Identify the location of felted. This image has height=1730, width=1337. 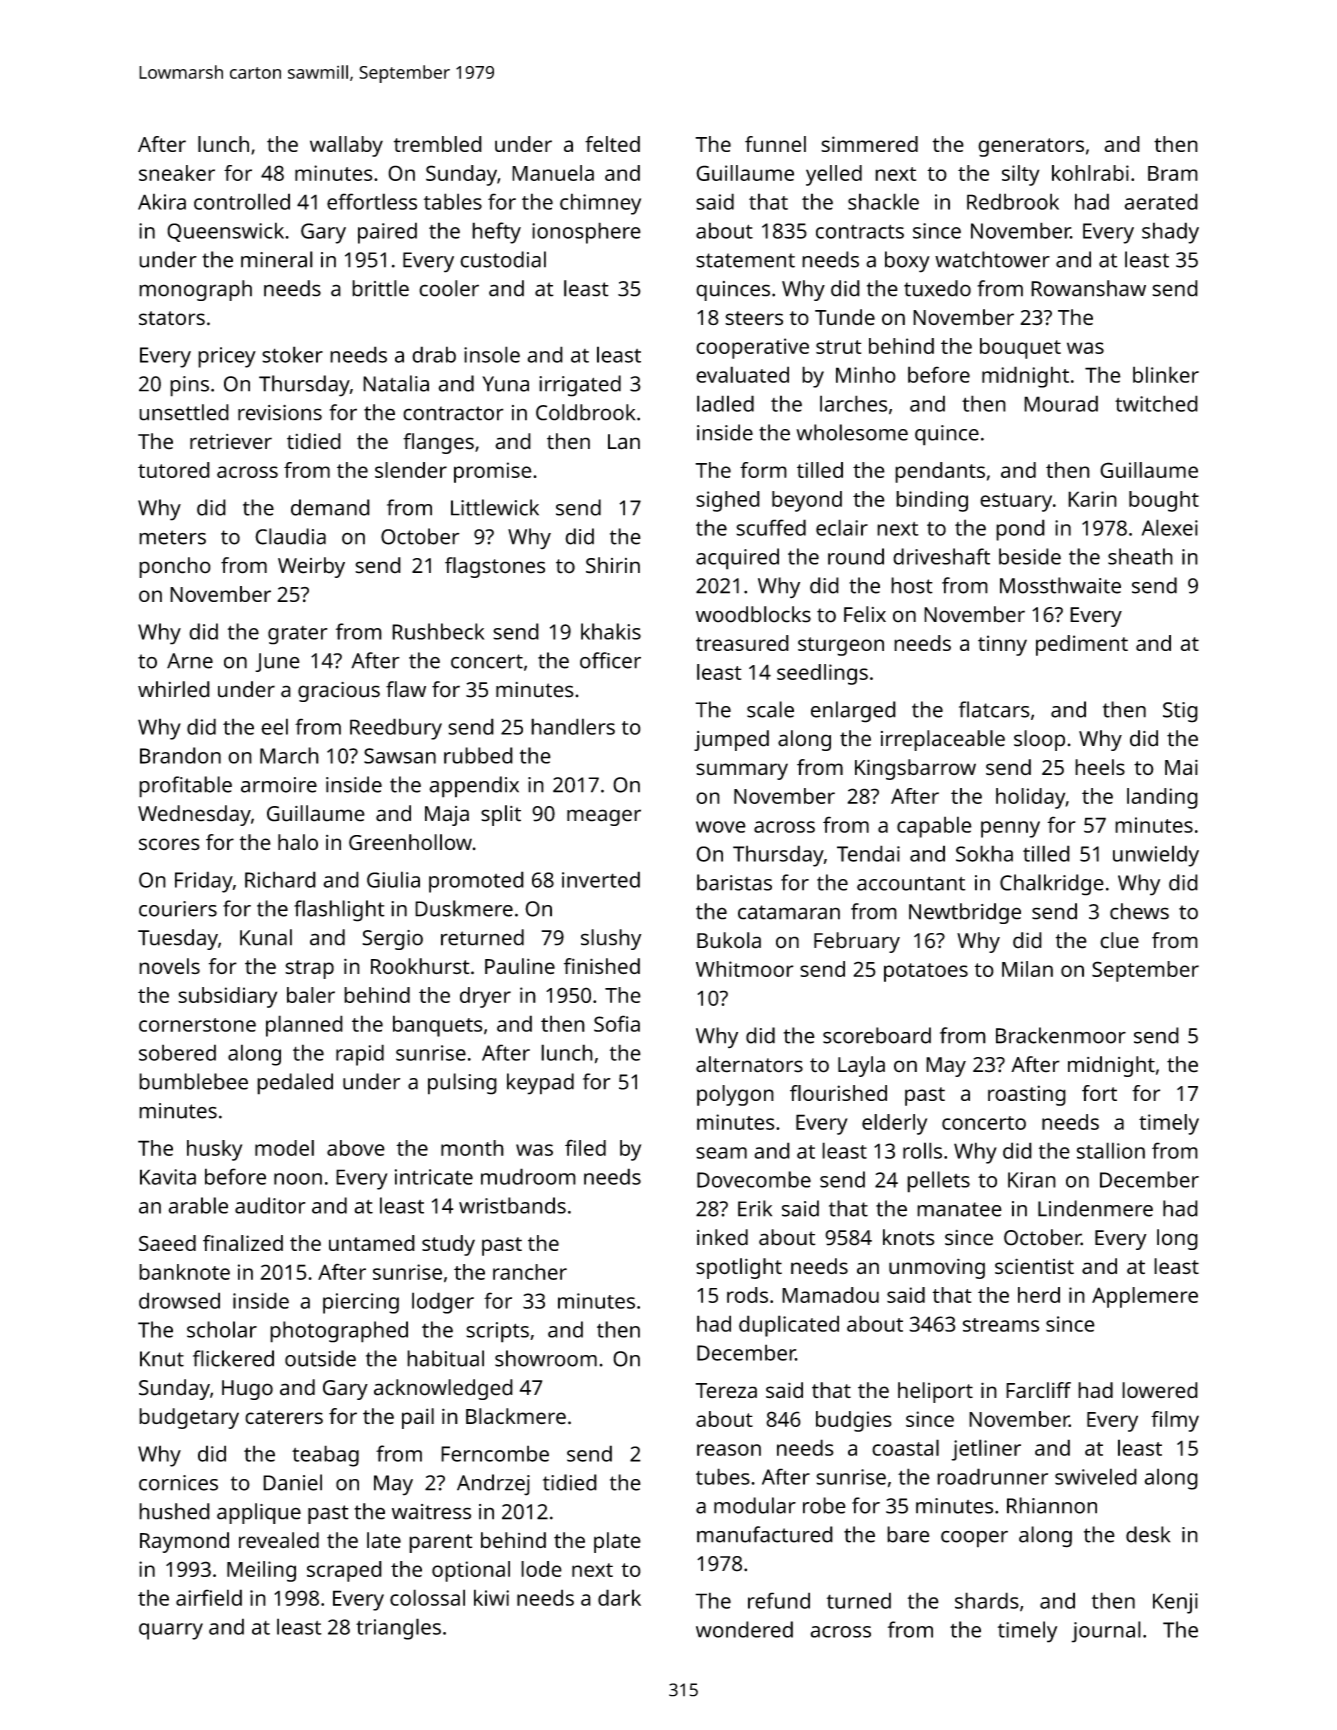
(612, 144).
